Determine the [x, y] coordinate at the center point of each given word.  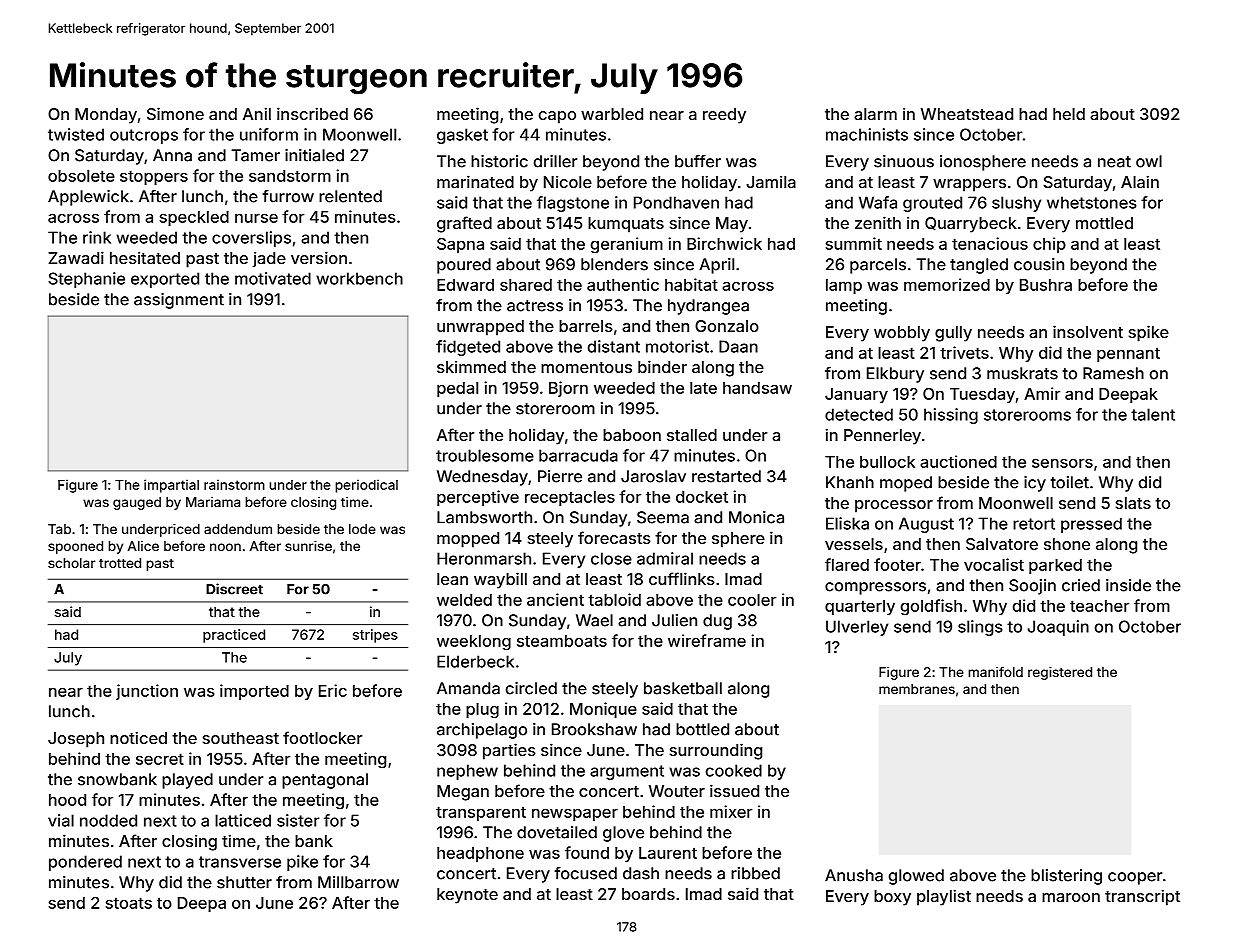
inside [1128, 585]
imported [254, 692]
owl [1149, 161]
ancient [555, 599]
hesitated [145, 258]
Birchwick [724, 243]
